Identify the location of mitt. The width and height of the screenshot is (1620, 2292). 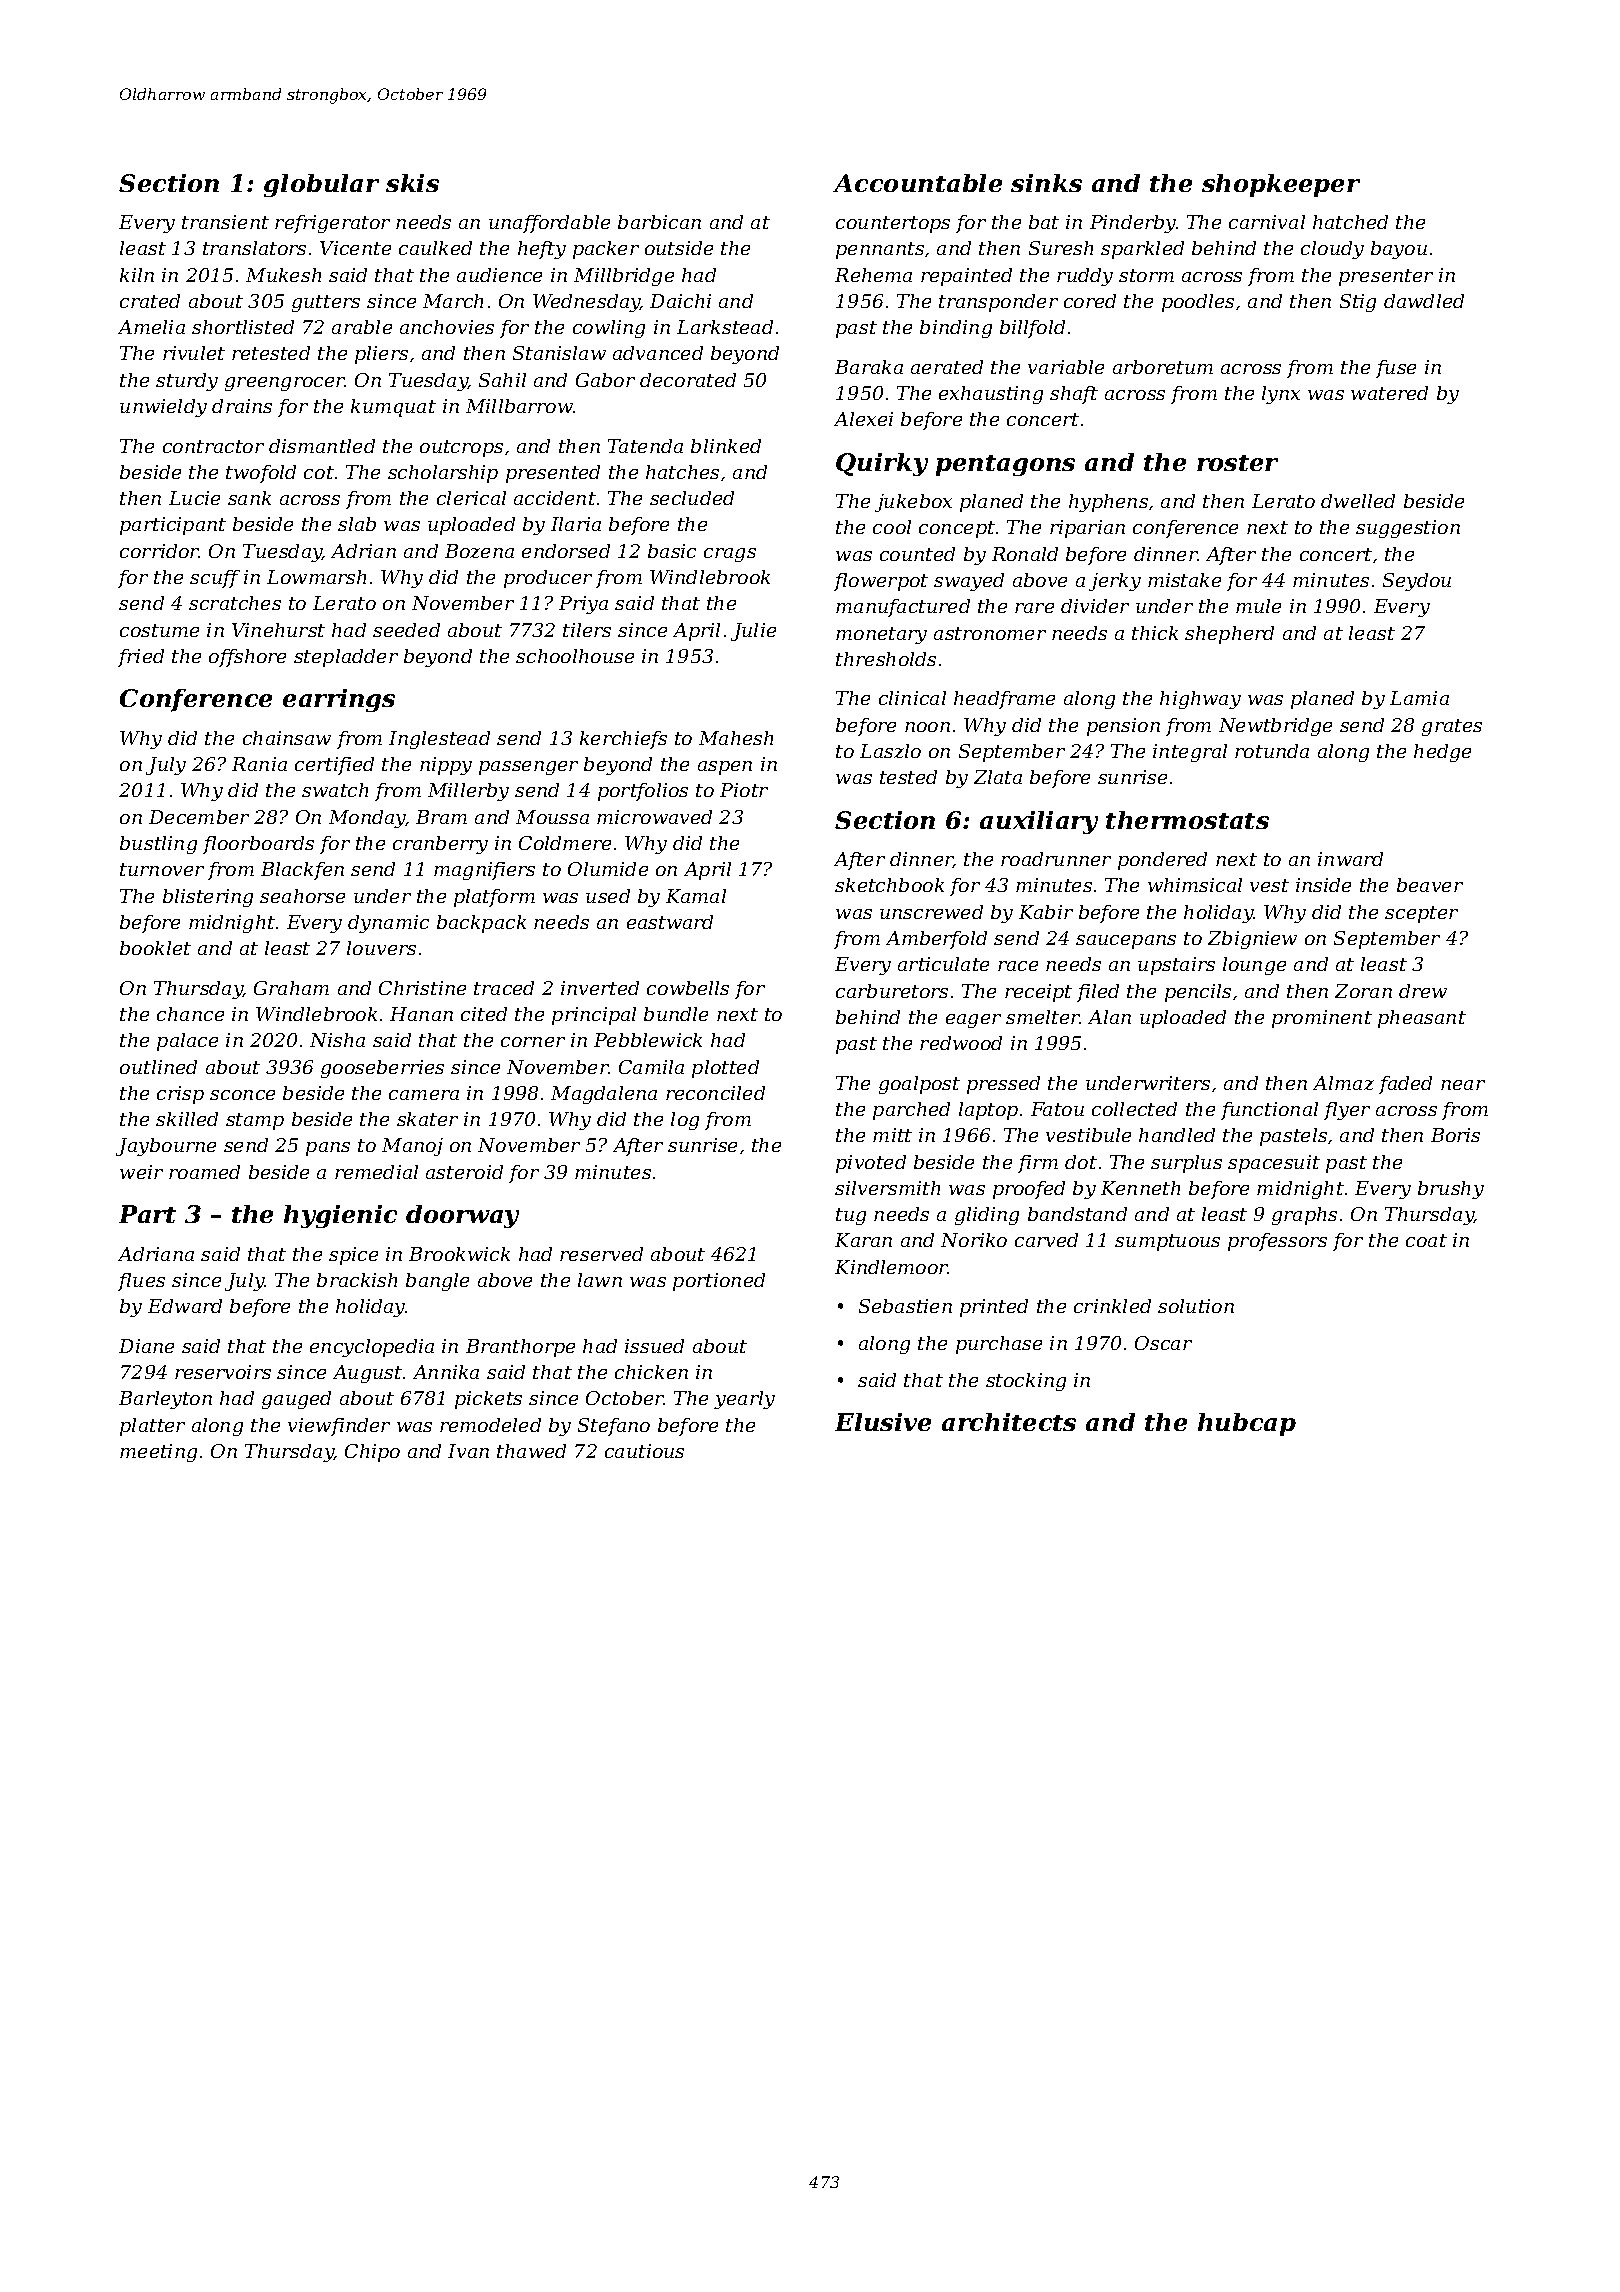
(892, 1135).
